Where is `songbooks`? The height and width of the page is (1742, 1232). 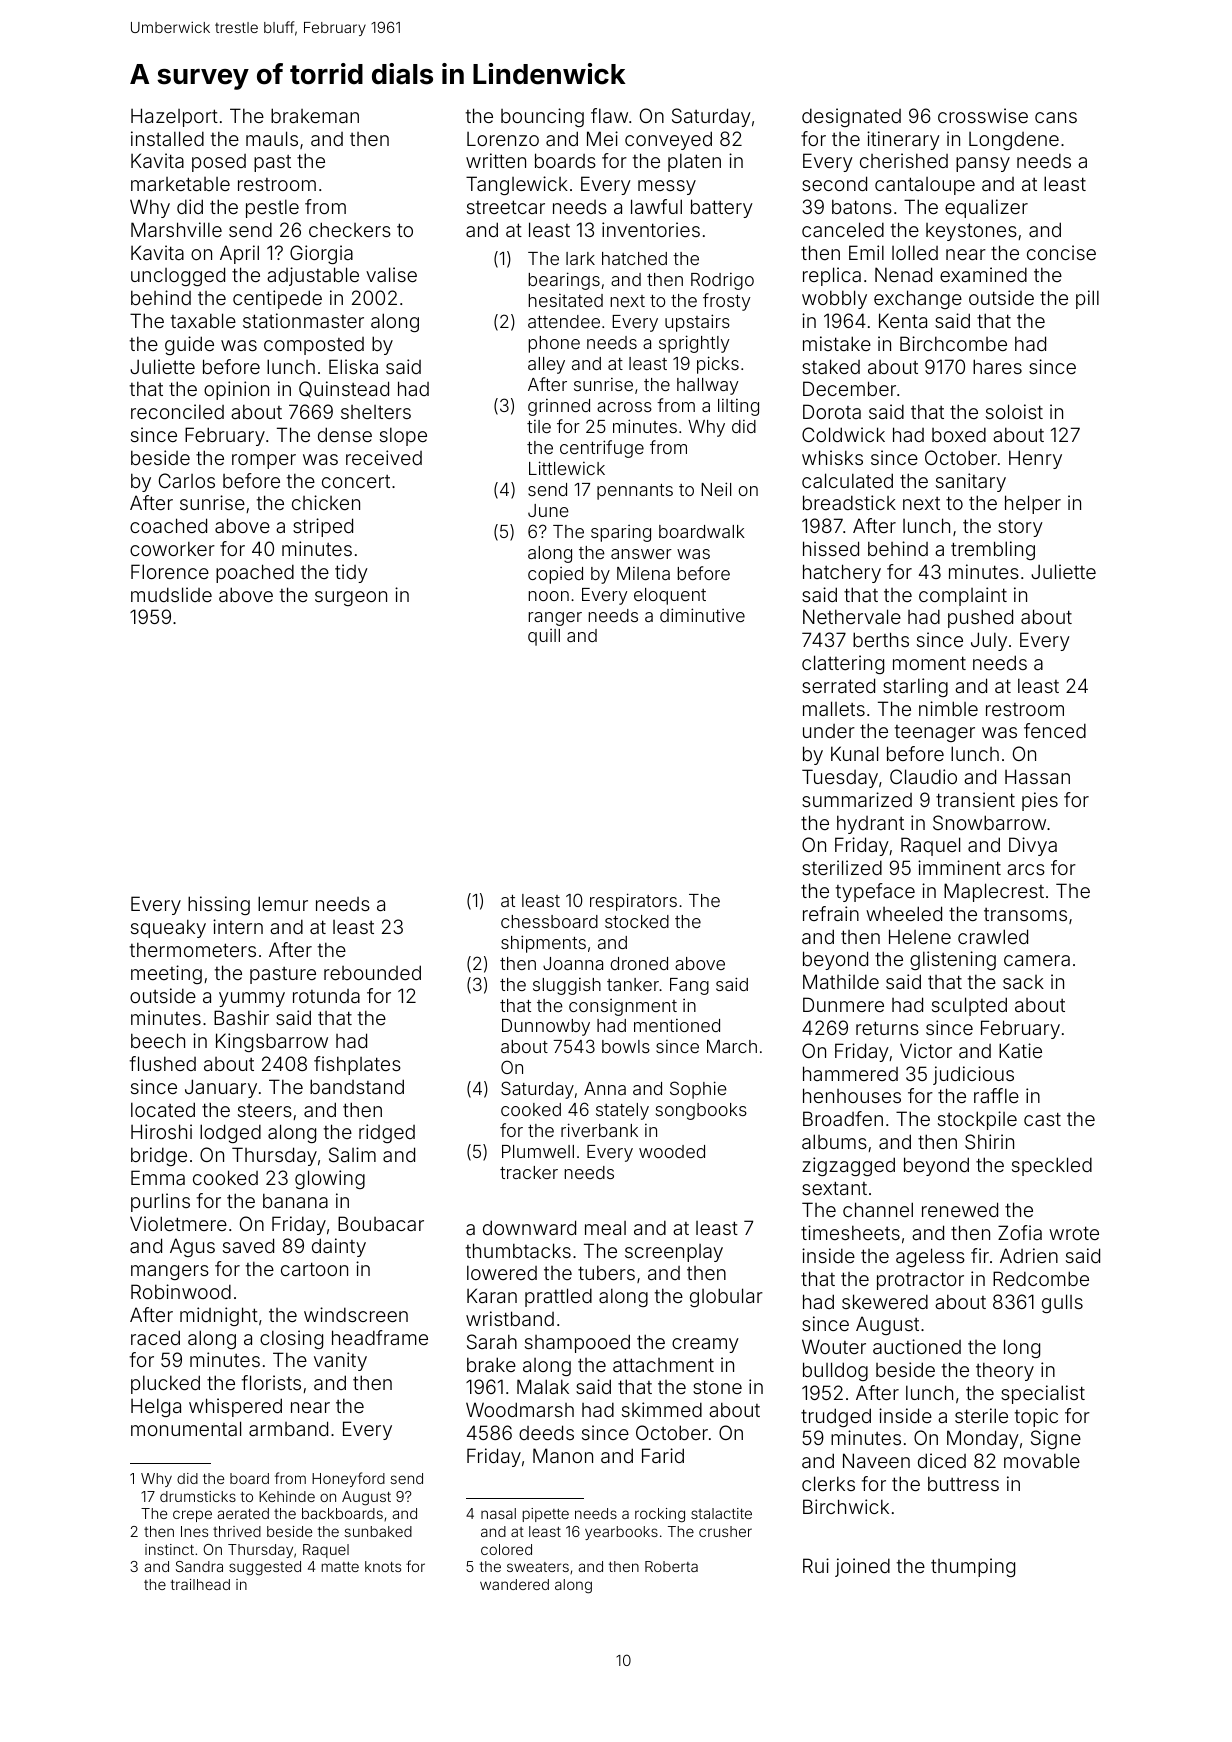 songbooks is located at coordinates (701, 1111).
